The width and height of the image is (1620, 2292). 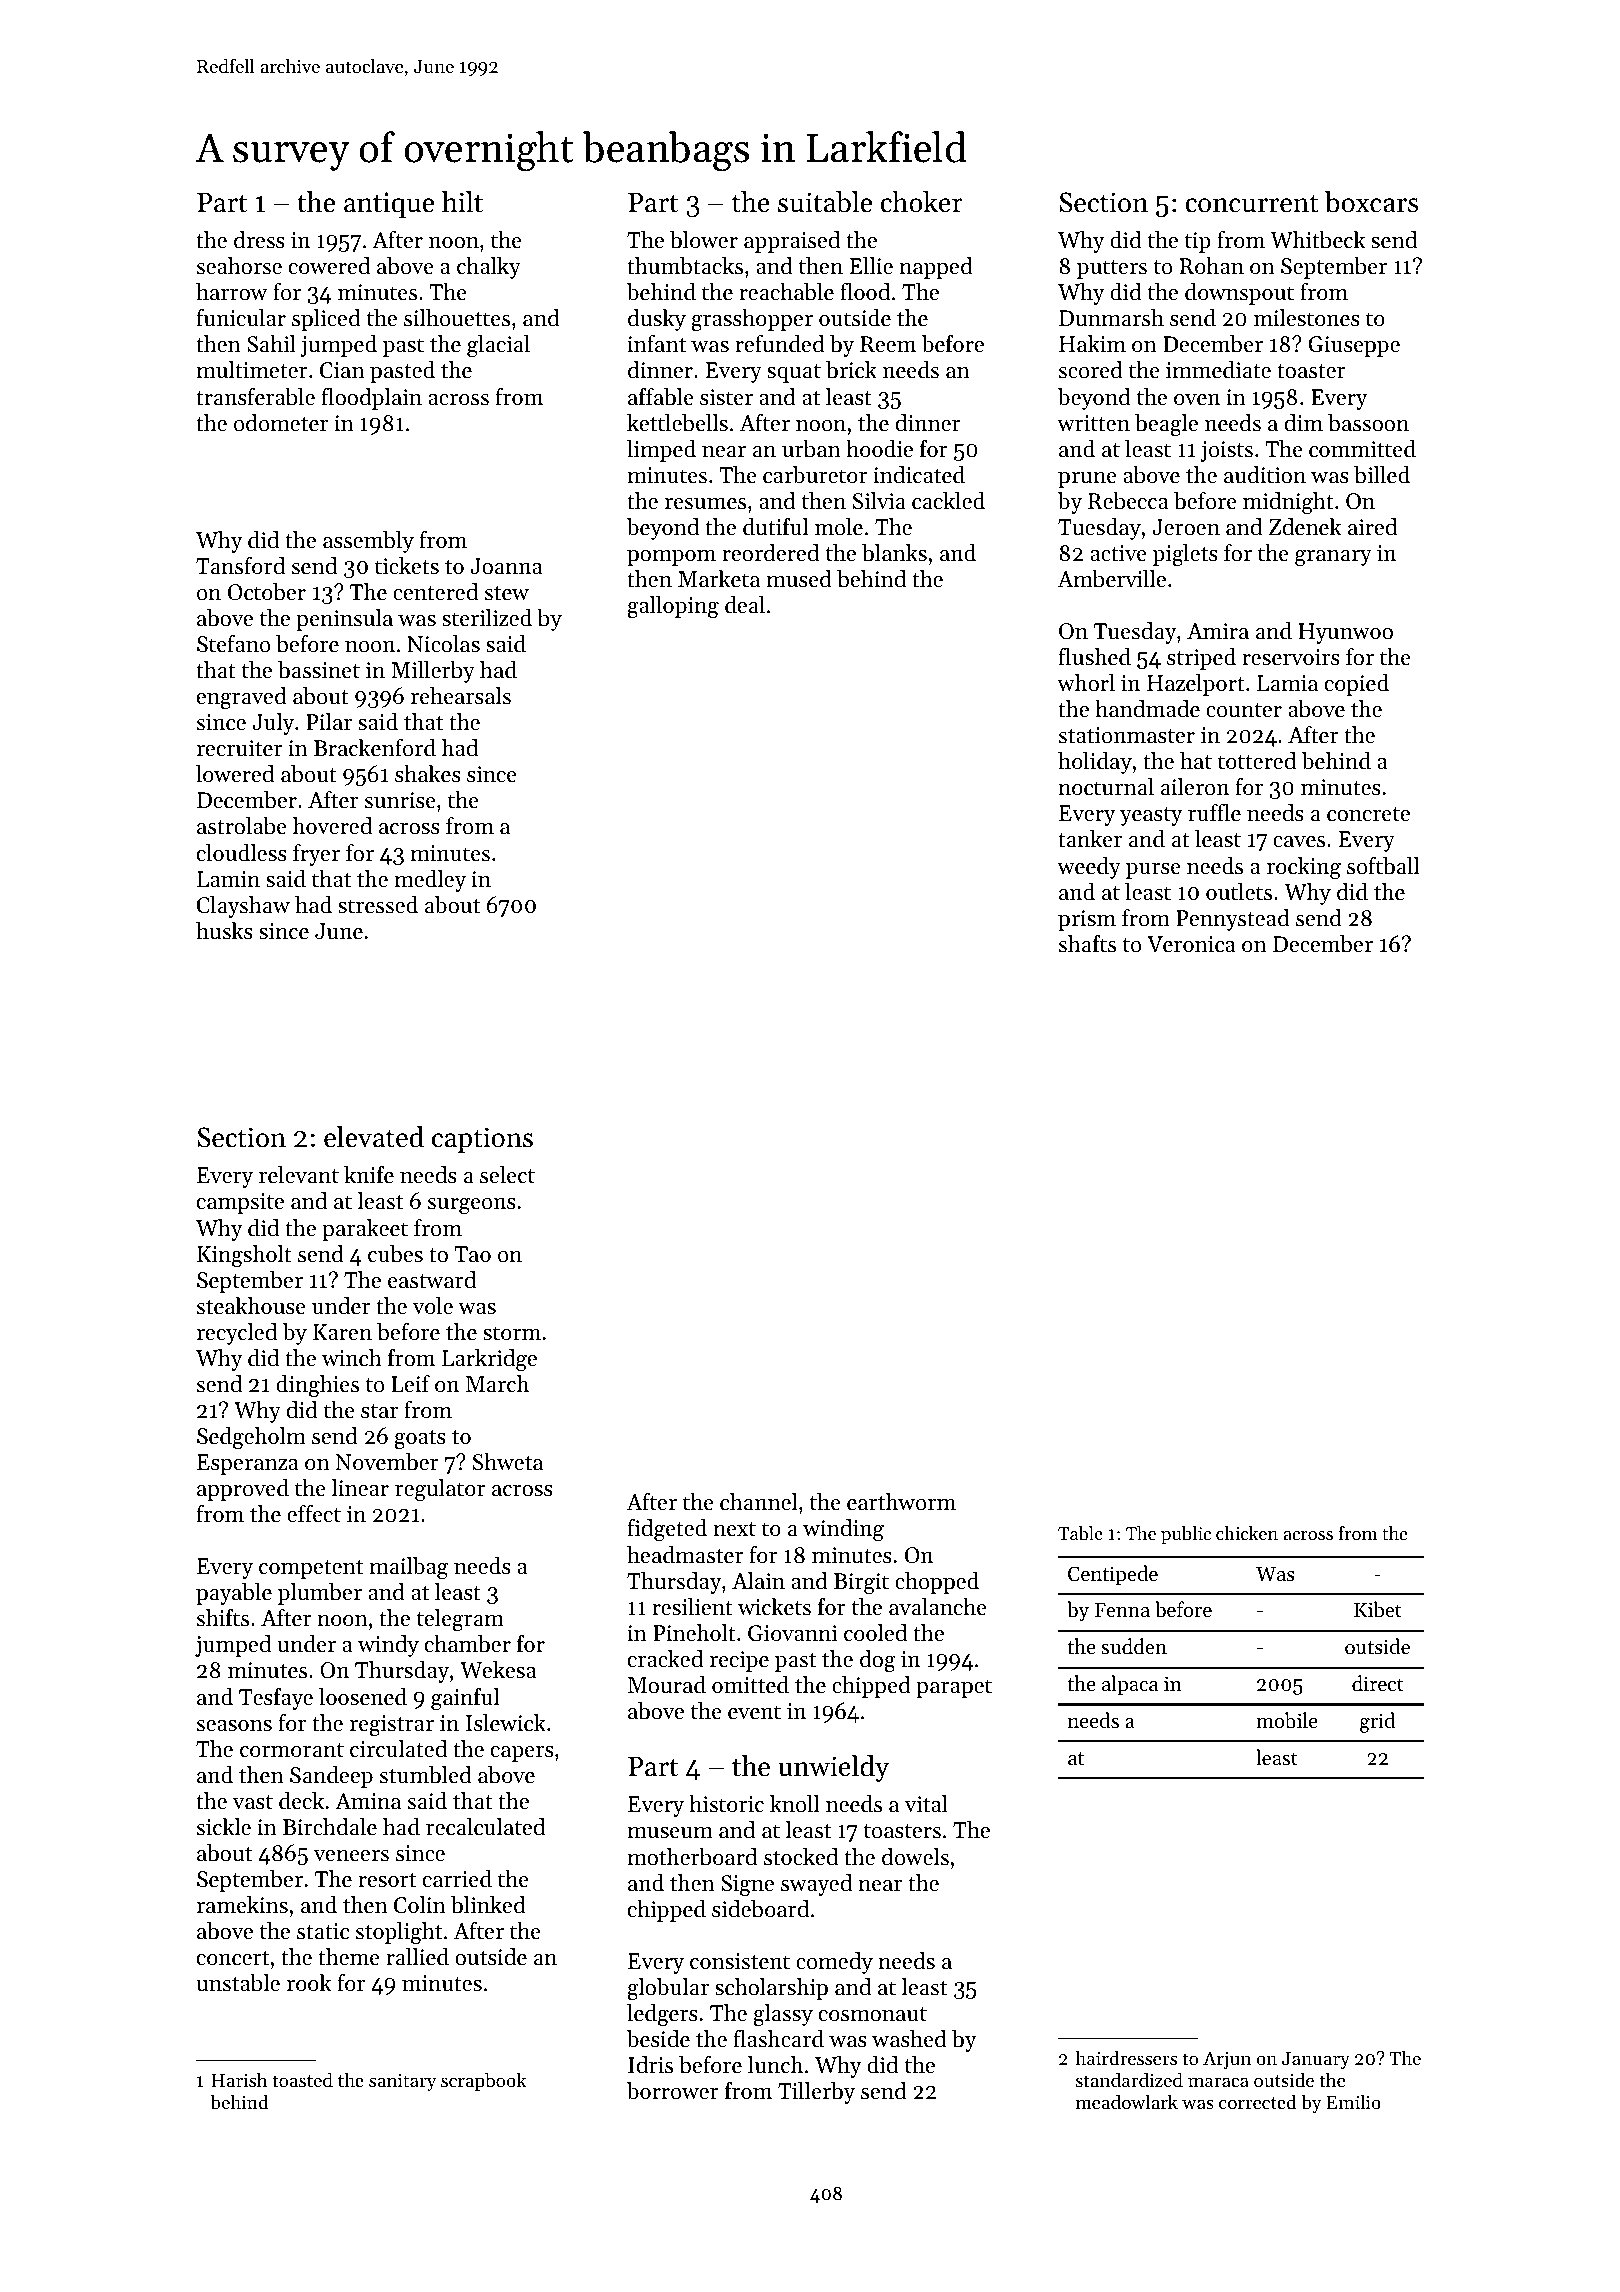 I want to click on written, so click(x=1093, y=423).
